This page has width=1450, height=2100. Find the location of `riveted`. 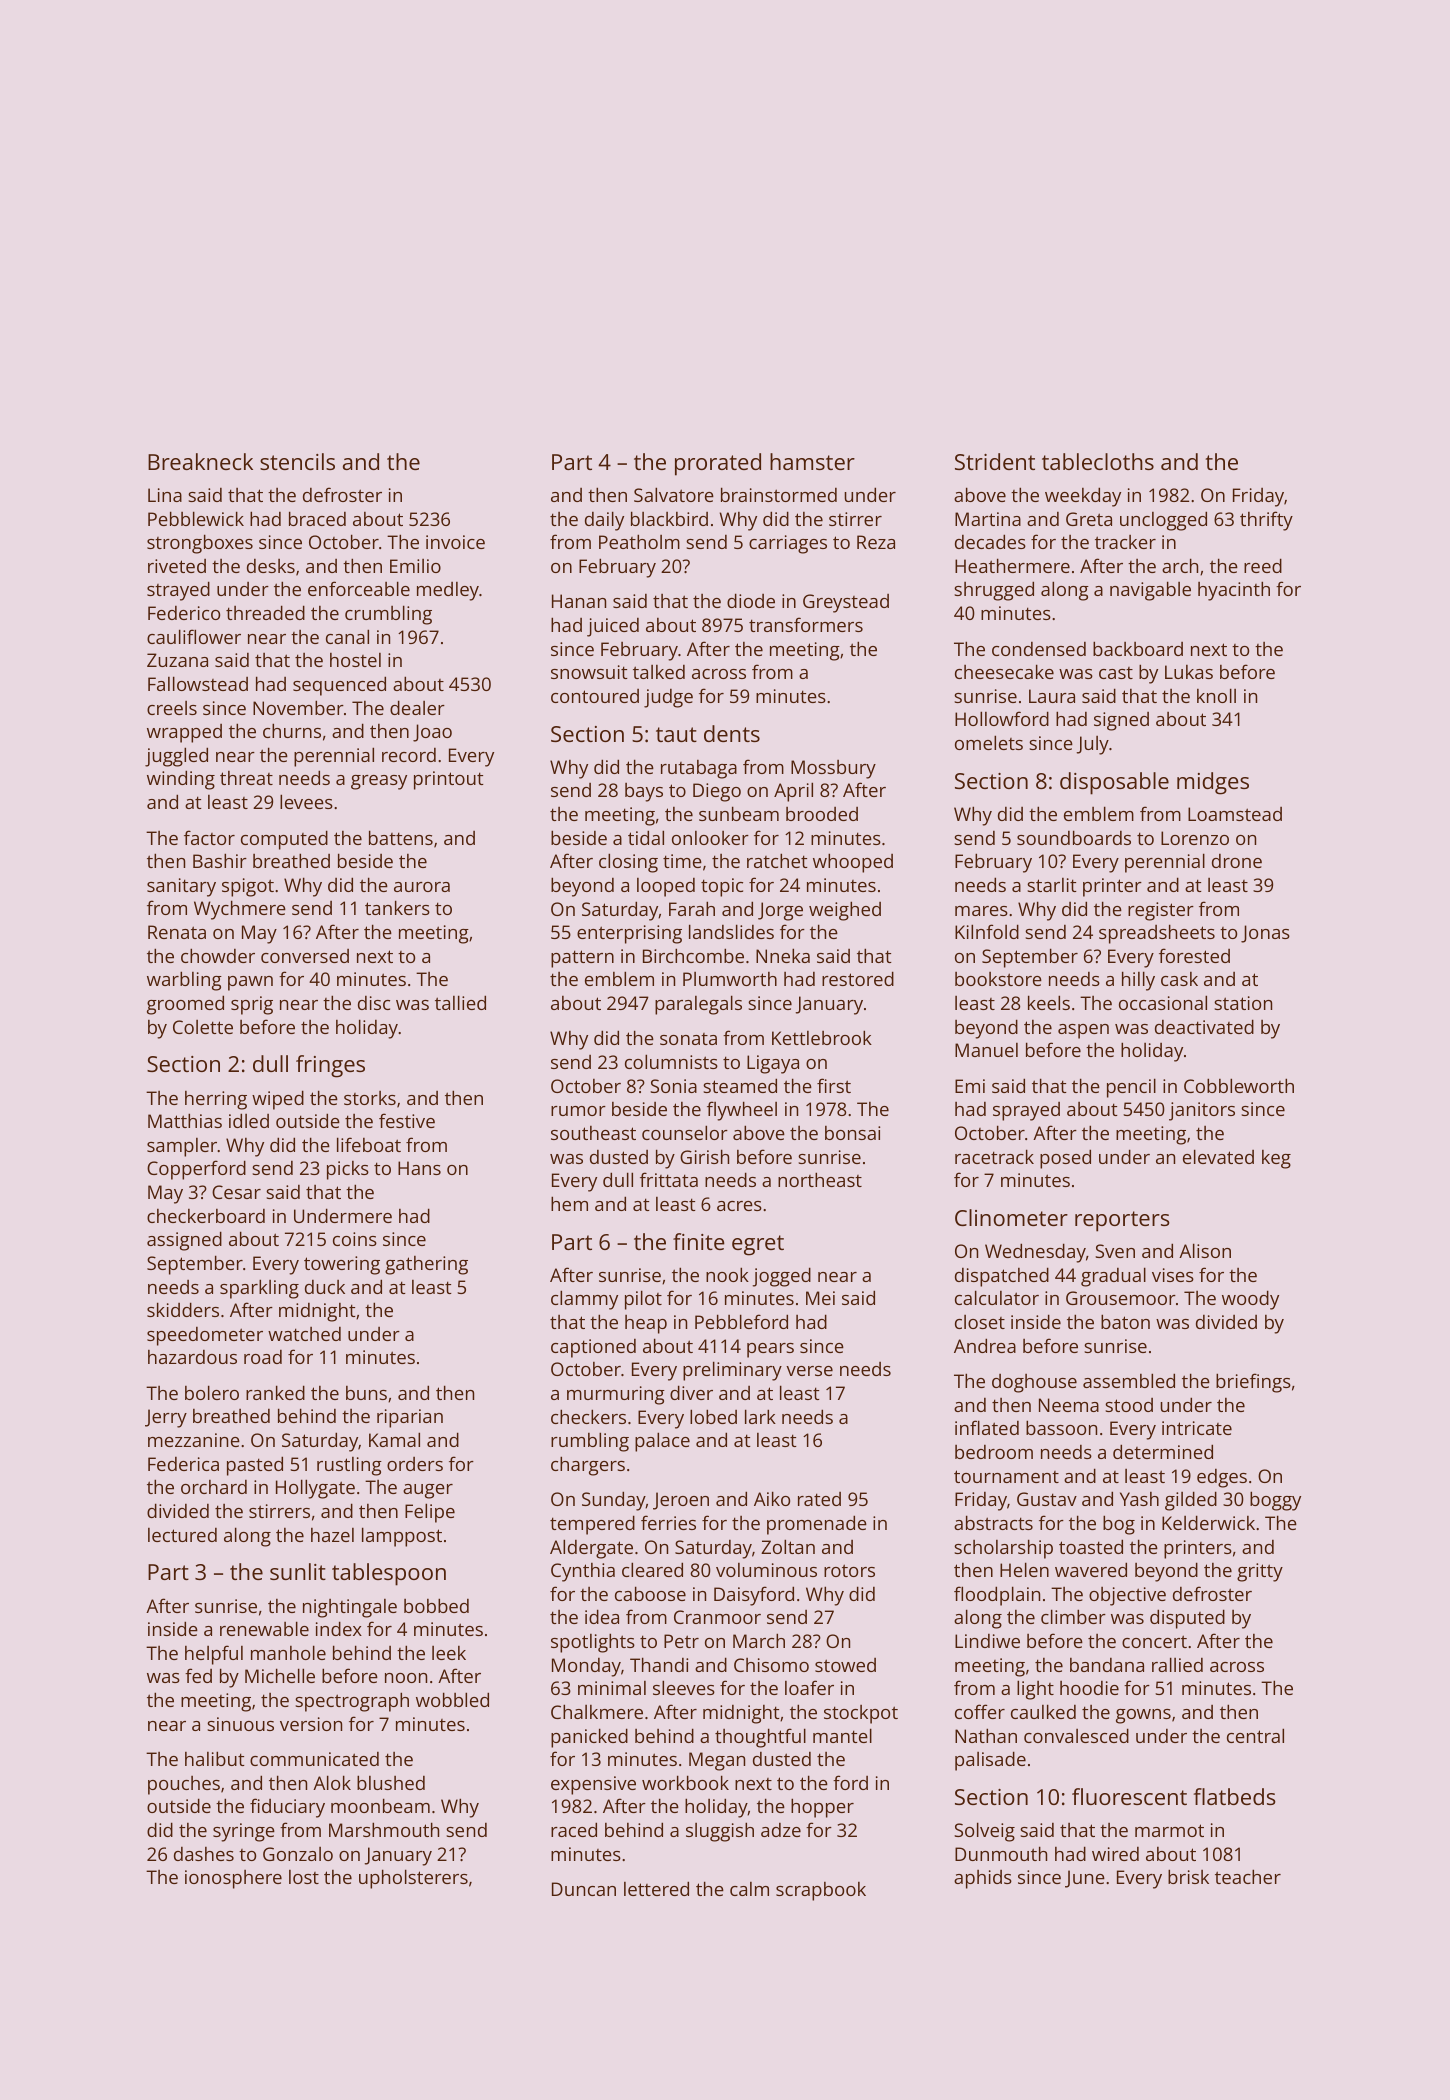

riveted is located at coordinates (177, 566).
